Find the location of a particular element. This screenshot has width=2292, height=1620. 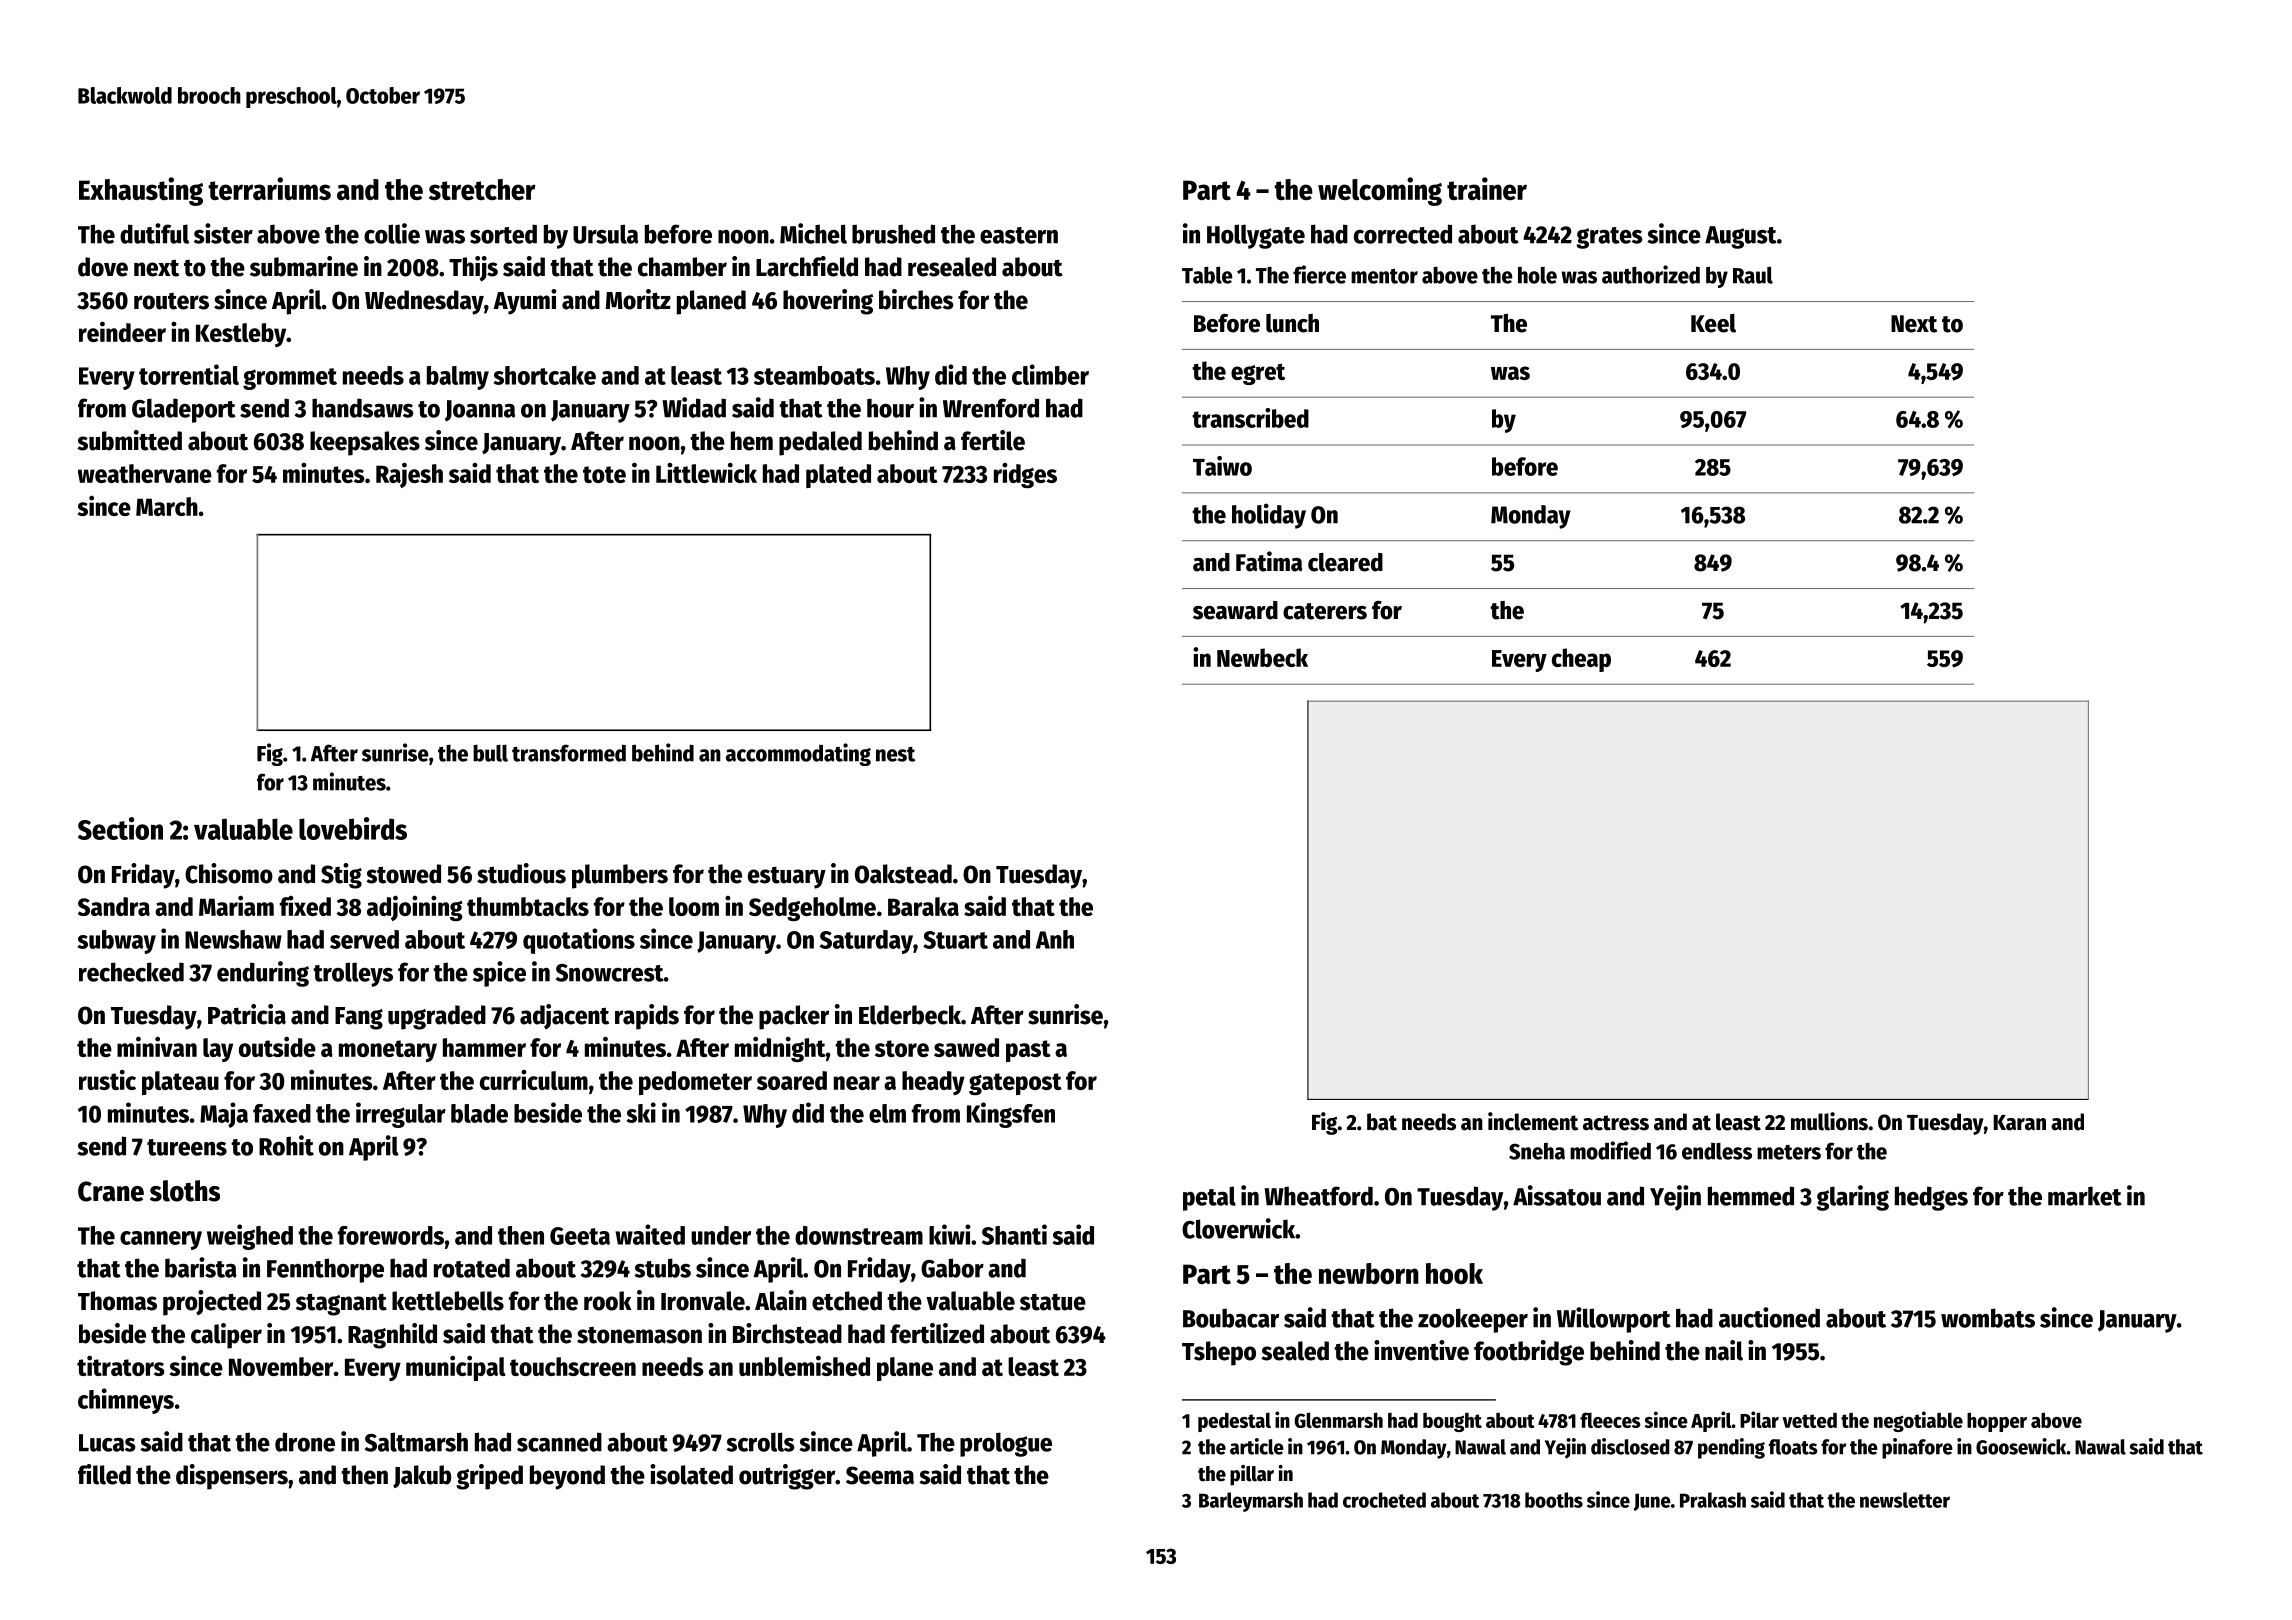

Karan is located at coordinates (2019, 1123).
